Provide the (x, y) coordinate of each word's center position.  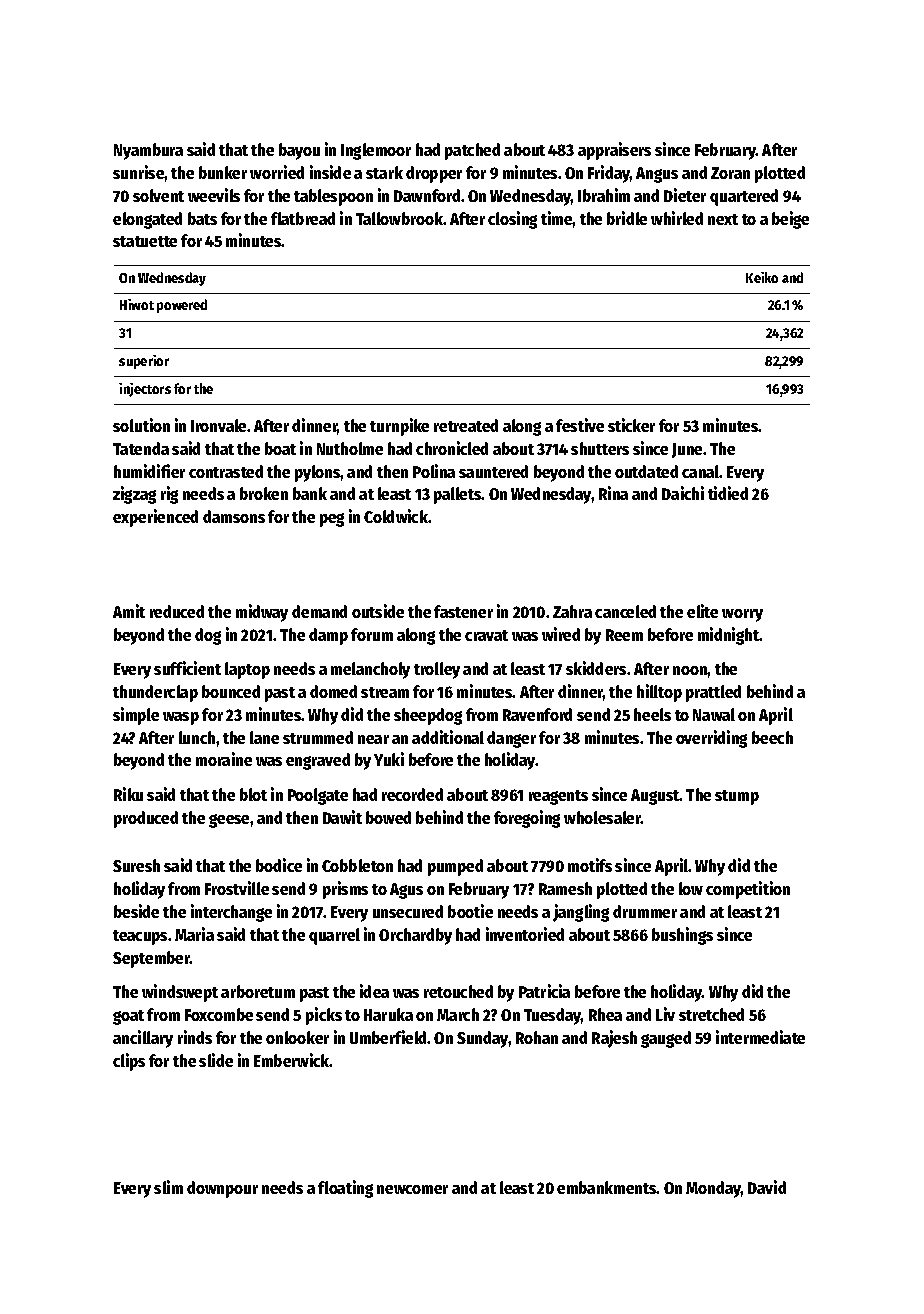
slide (216, 1060)
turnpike (399, 427)
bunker (223, 172)
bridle (627, 218)
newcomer (412, 1189)
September (151, 959)
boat (280, 448)
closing (512, 220)
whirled (677, 218)
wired (561, 634)
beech (772, 737)
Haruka (388, 1014)
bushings (682, 936)
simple (136, 716)
